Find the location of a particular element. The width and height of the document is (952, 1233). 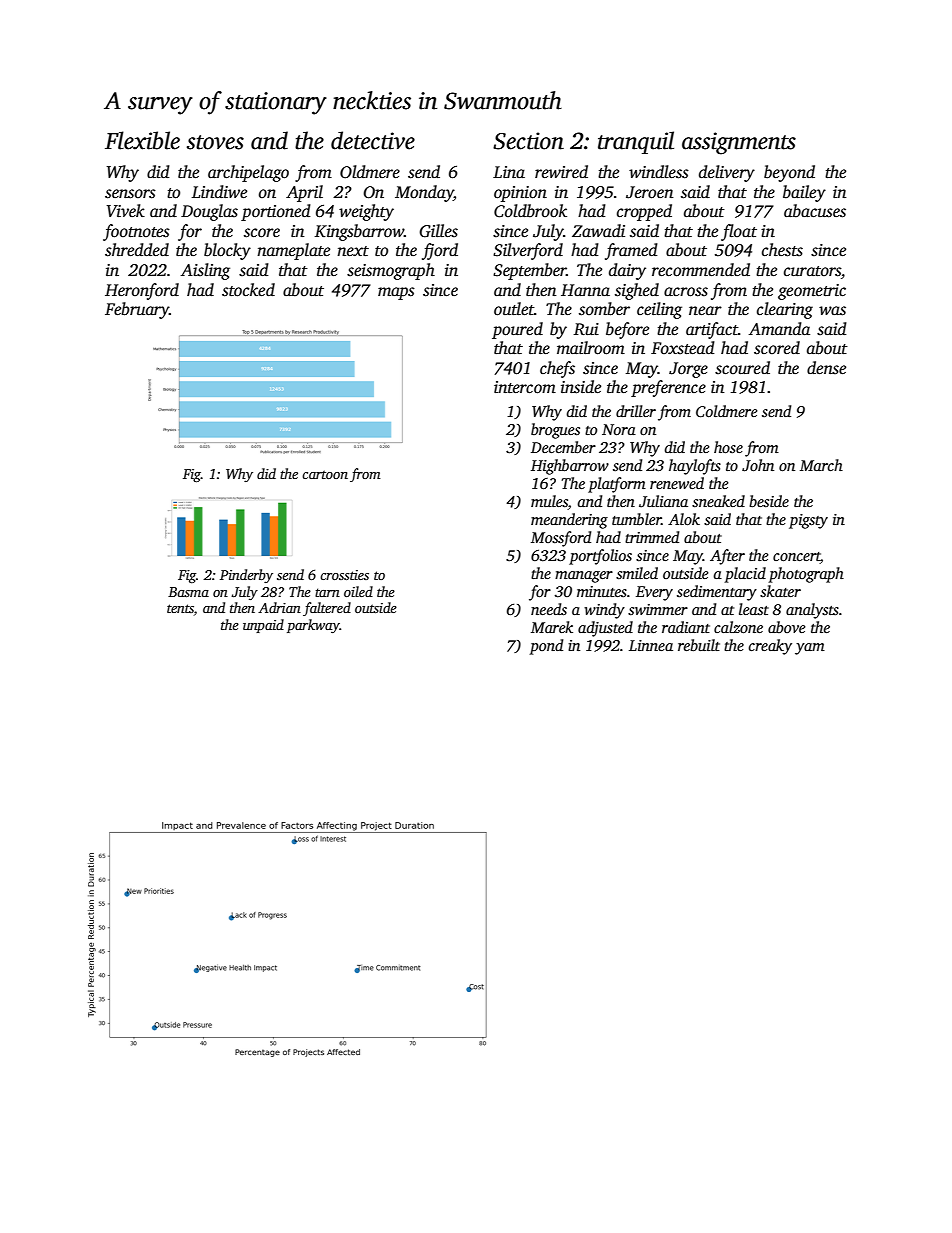

smiled is located at coordinates (637, 573).
